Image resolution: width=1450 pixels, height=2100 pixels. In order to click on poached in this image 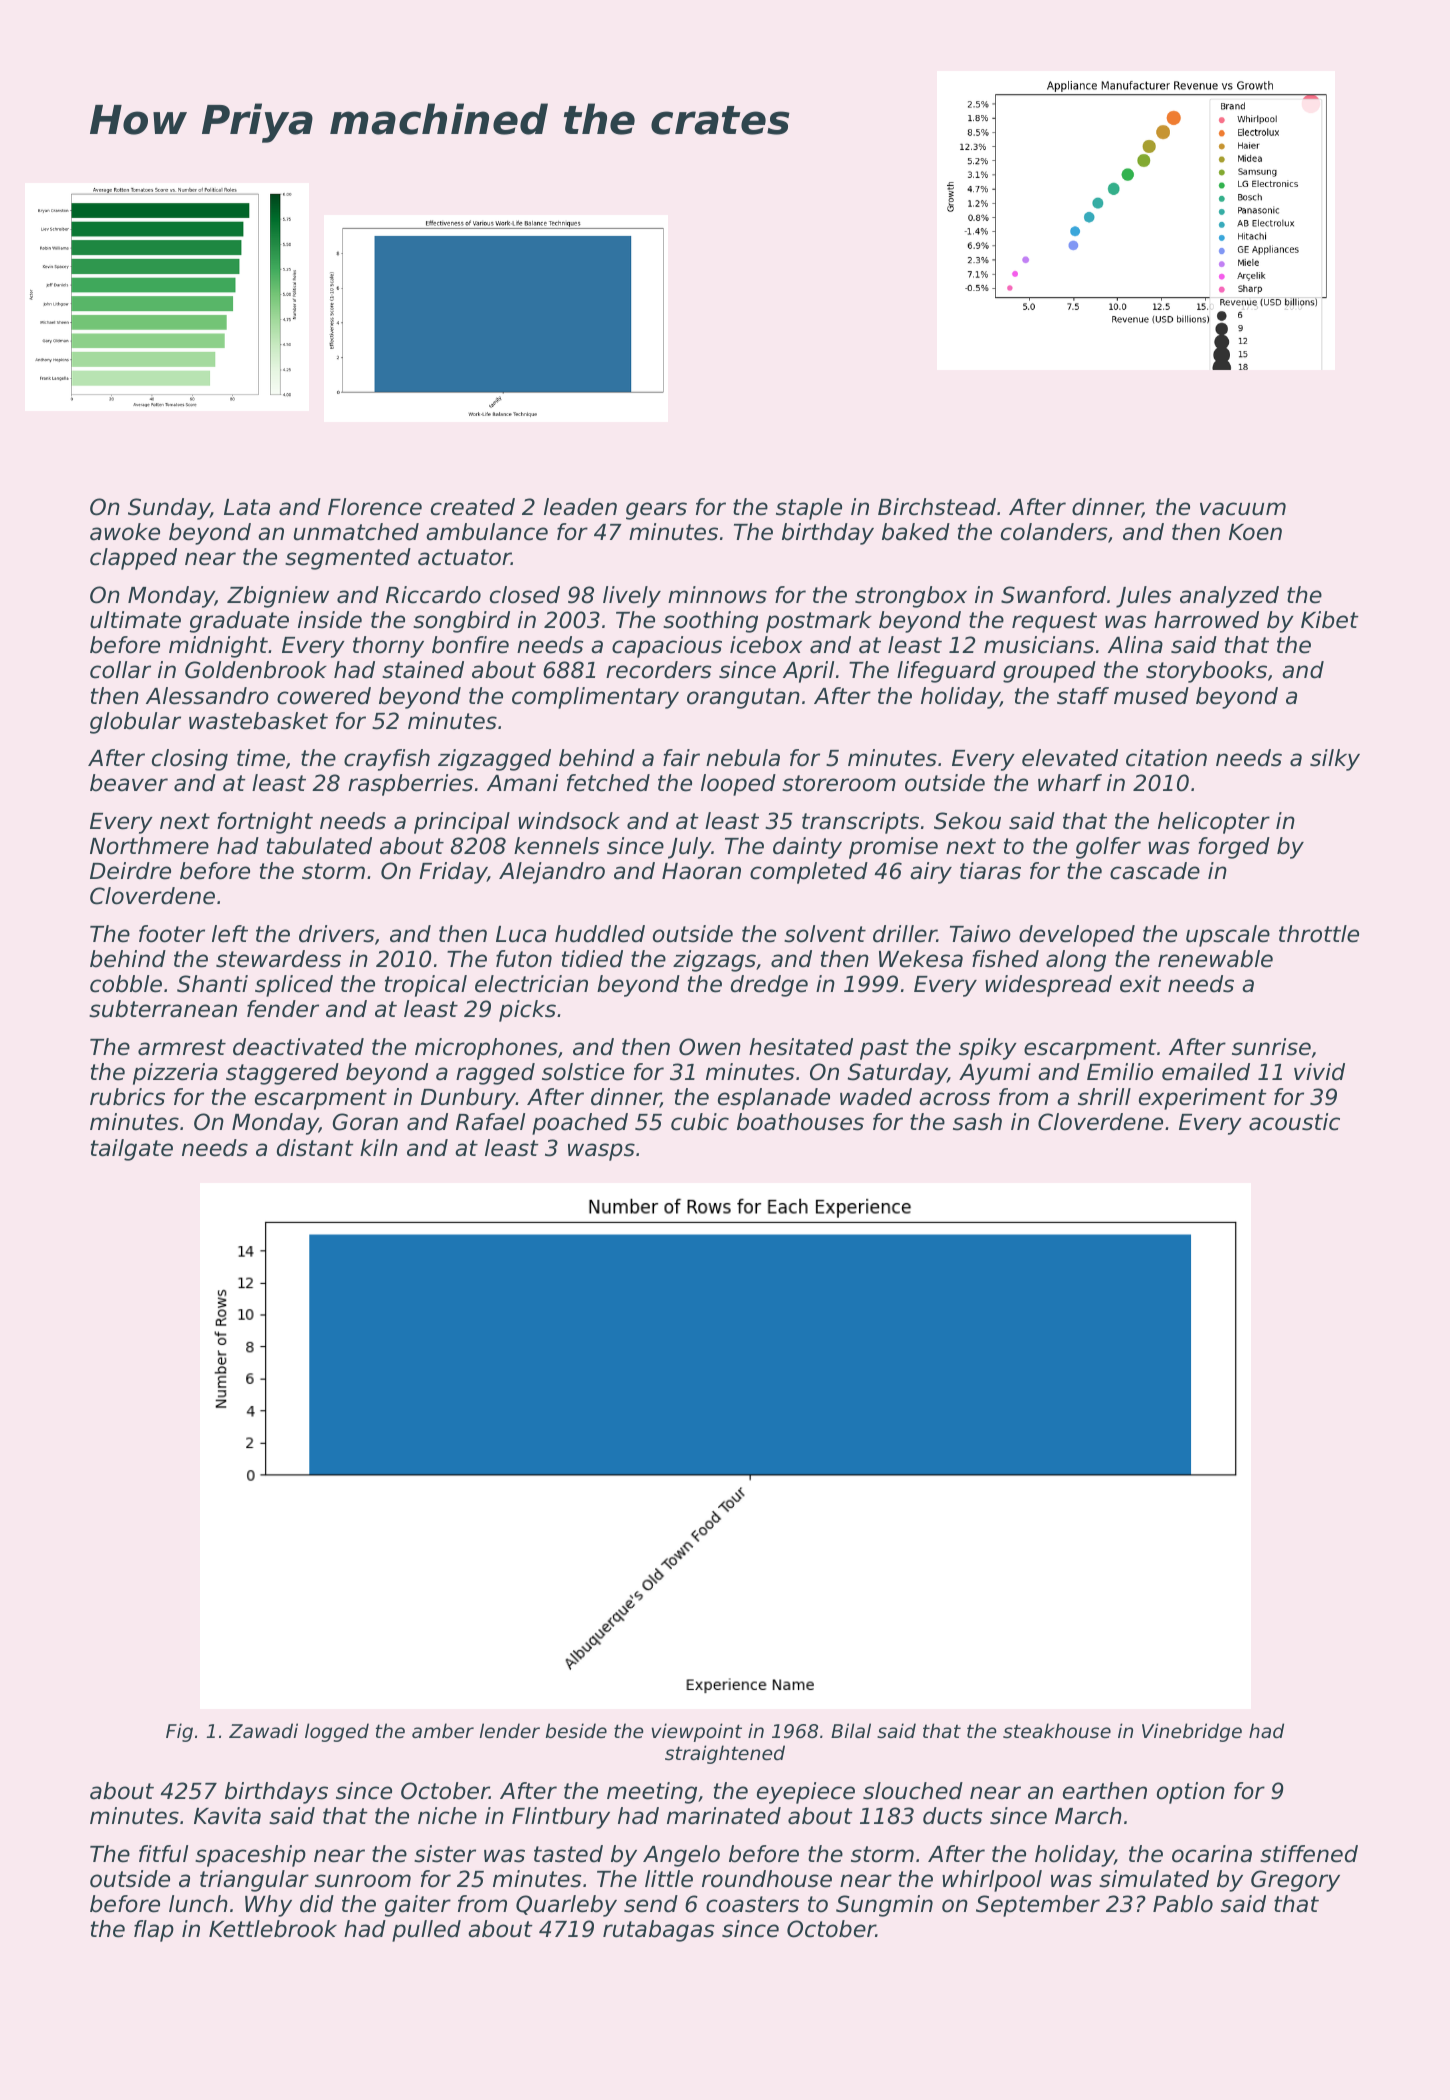, I will do `click(580, 1124)`.
